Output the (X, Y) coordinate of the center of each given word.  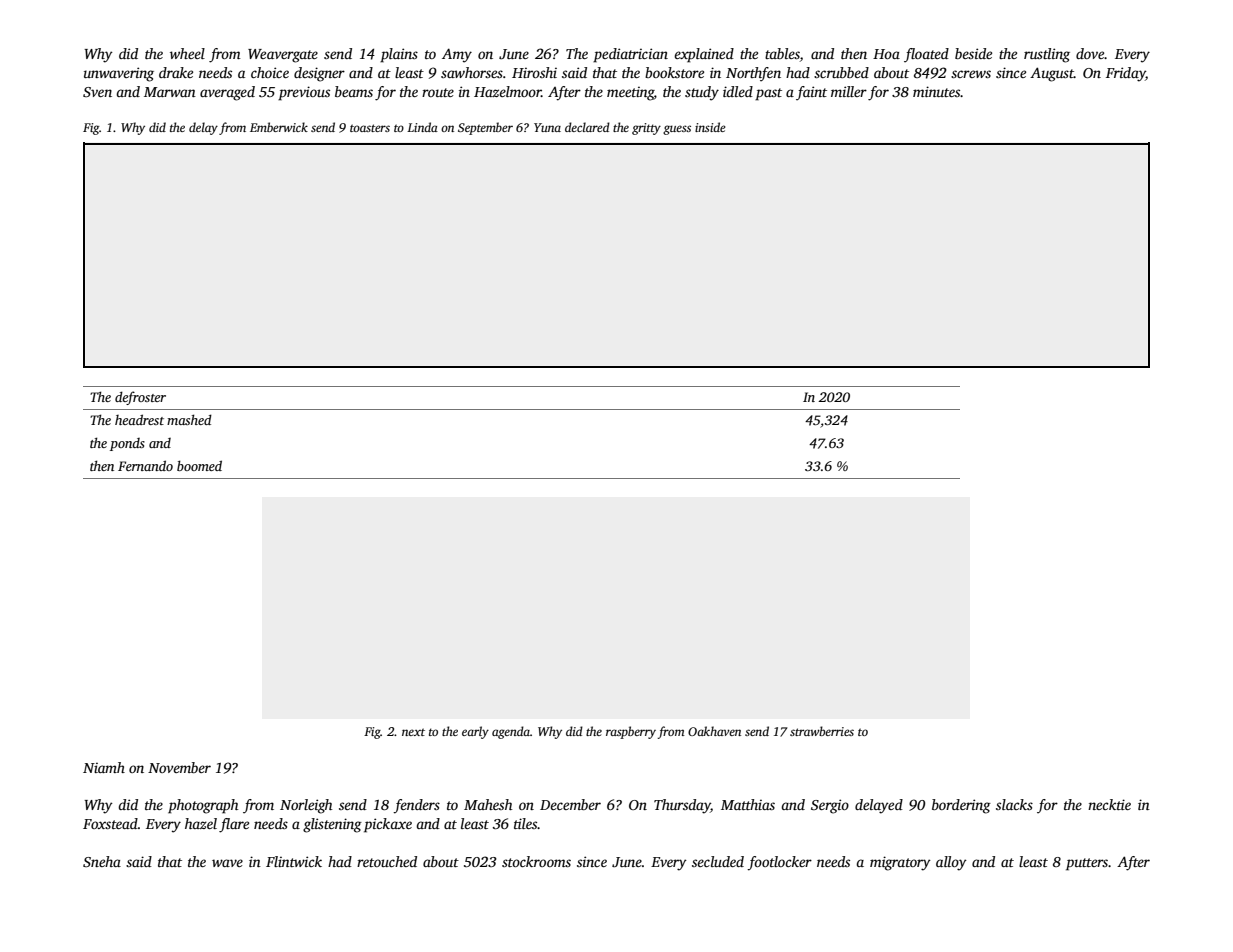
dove (1090, 53)
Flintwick (294, 861)
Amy (457, 55)
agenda (511, 732)
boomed (199, 465)
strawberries (822, 731)
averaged (227, 93)
